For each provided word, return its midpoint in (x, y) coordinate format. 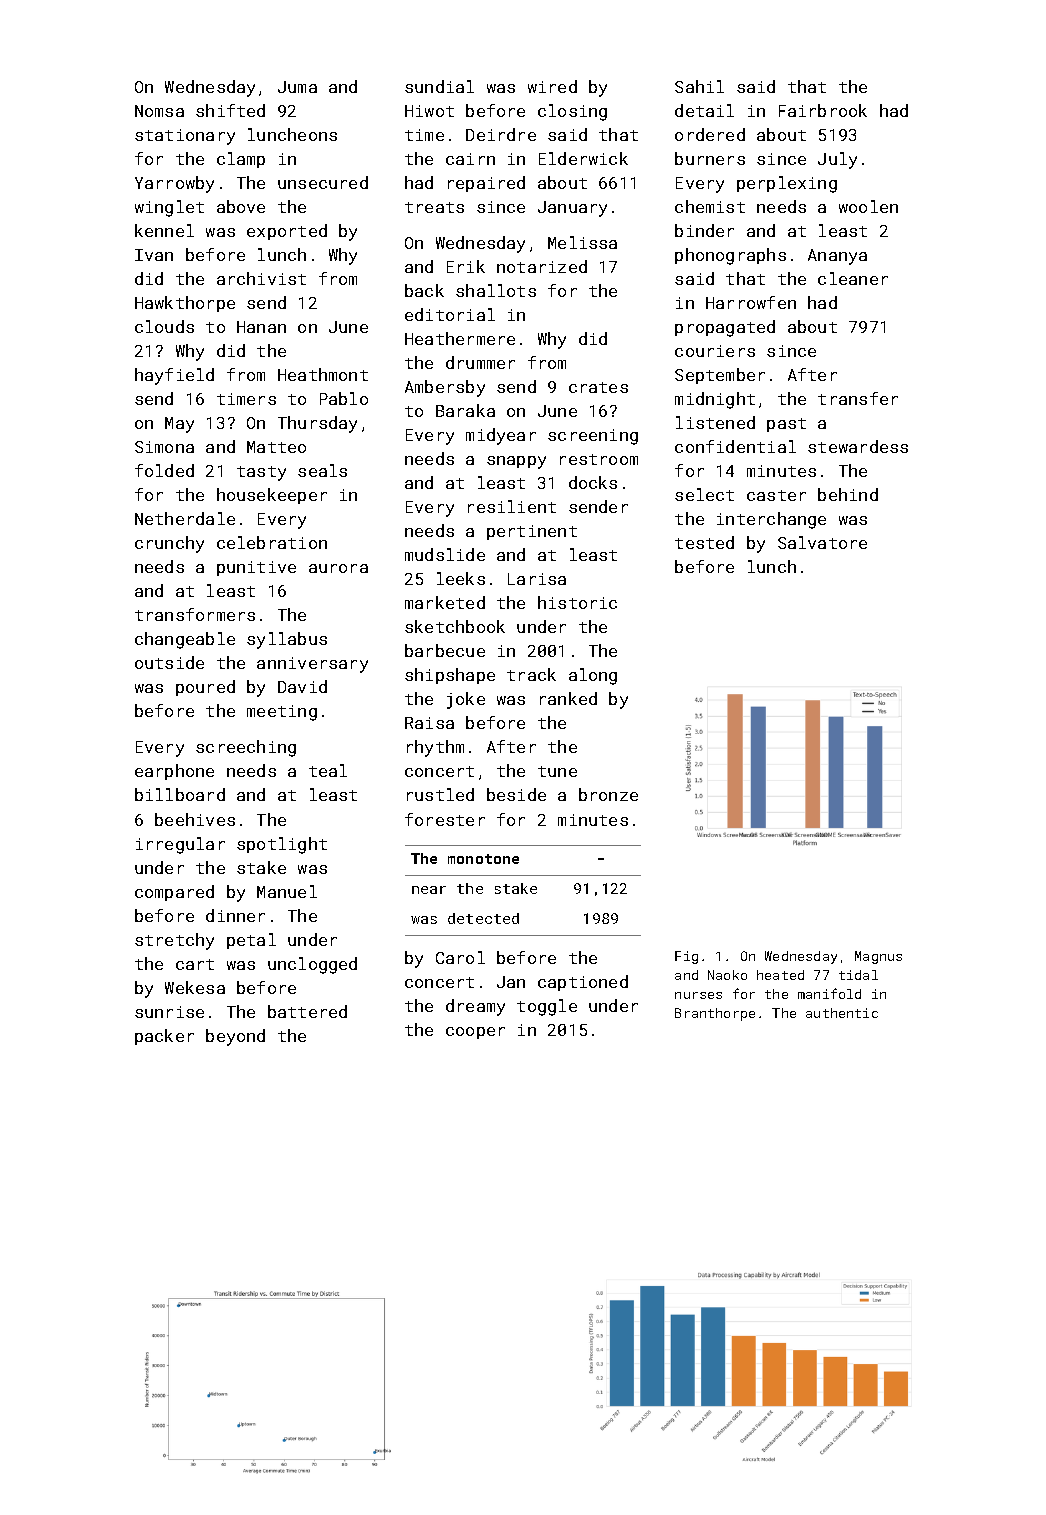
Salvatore (822, 542)
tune (557, 771)
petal (251, 941)
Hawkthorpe (185, 304)
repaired (486, 184)
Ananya (837, 257)
